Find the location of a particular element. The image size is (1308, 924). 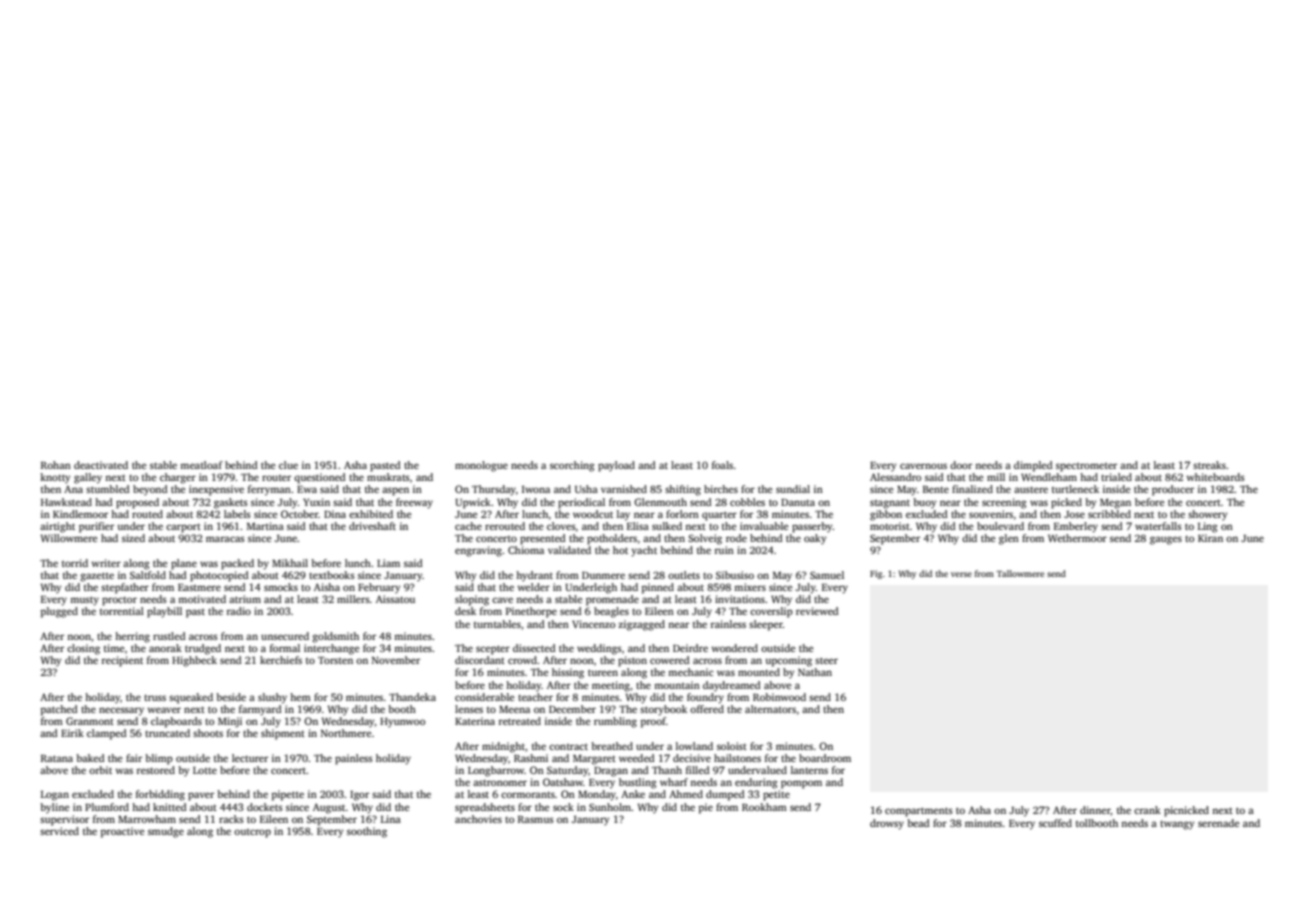

Rookham is located at coordinates (764, 807).
